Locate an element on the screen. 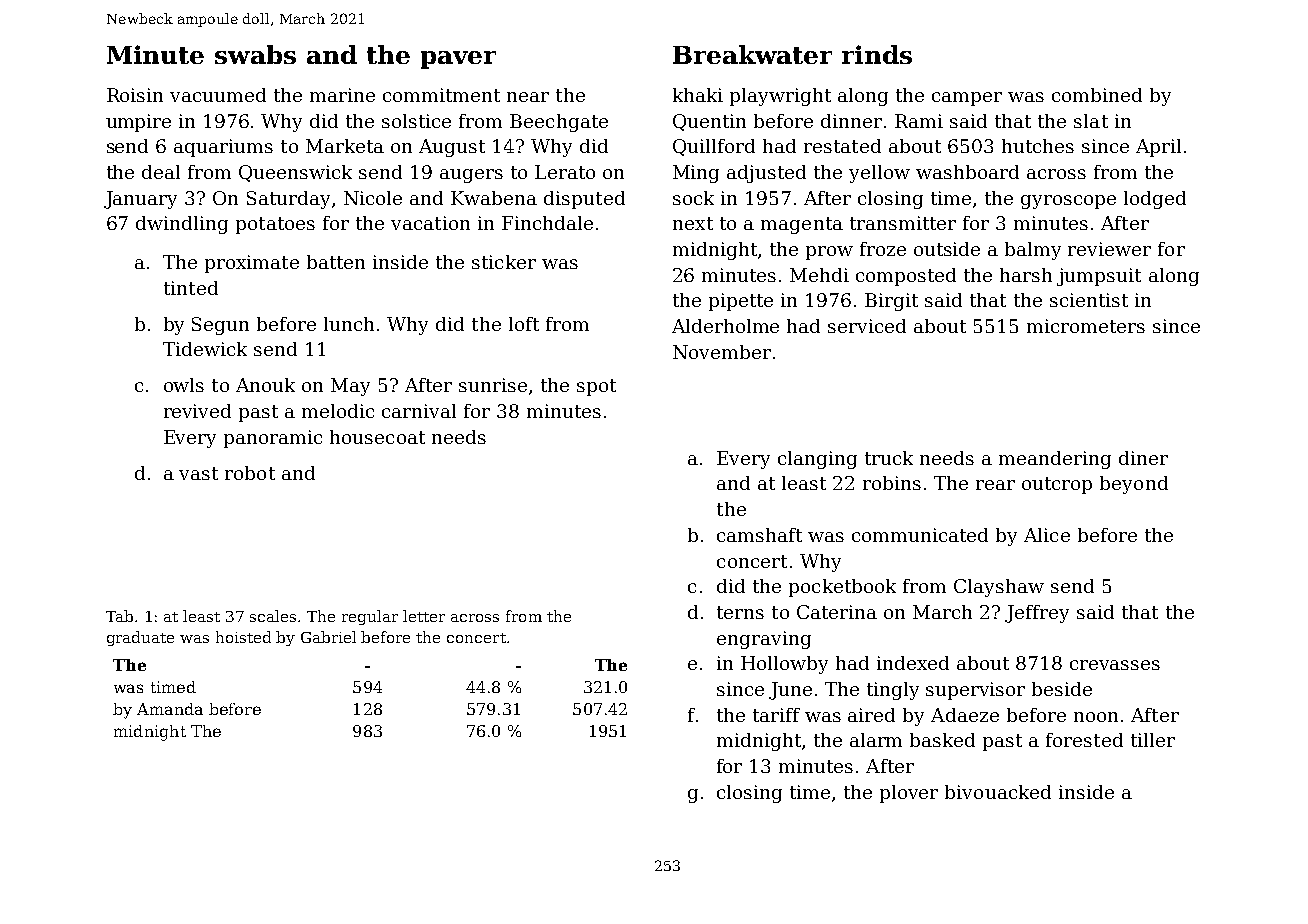 The height and width of the screenshot is (924, 1308). swabs is located at coordinates (255, 54).
